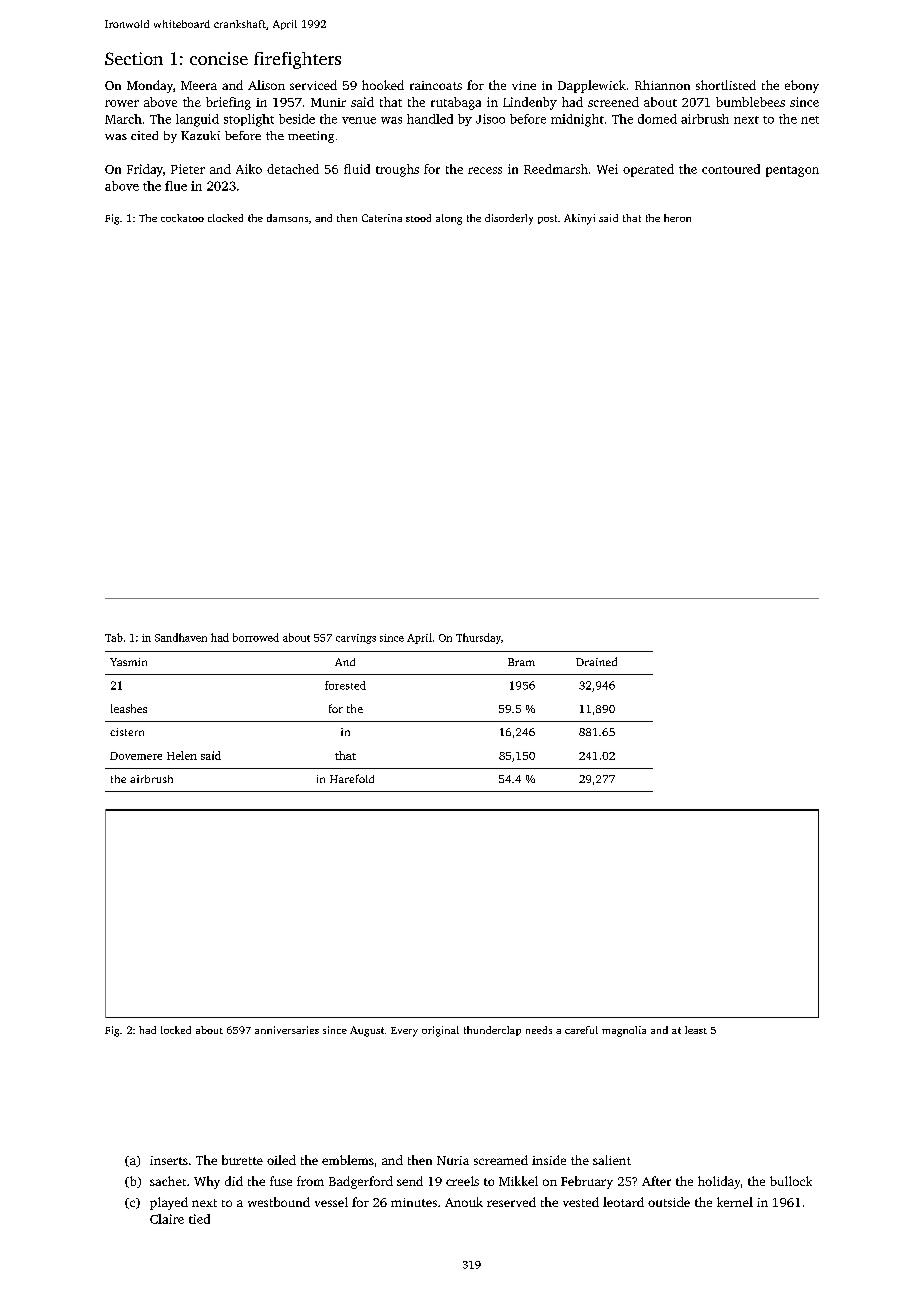 The height and width of the image is (1308, 924). What do you see at coordinates (726, 85) in the image?
I see `shortlisted` at bounding box center [726, 85].
